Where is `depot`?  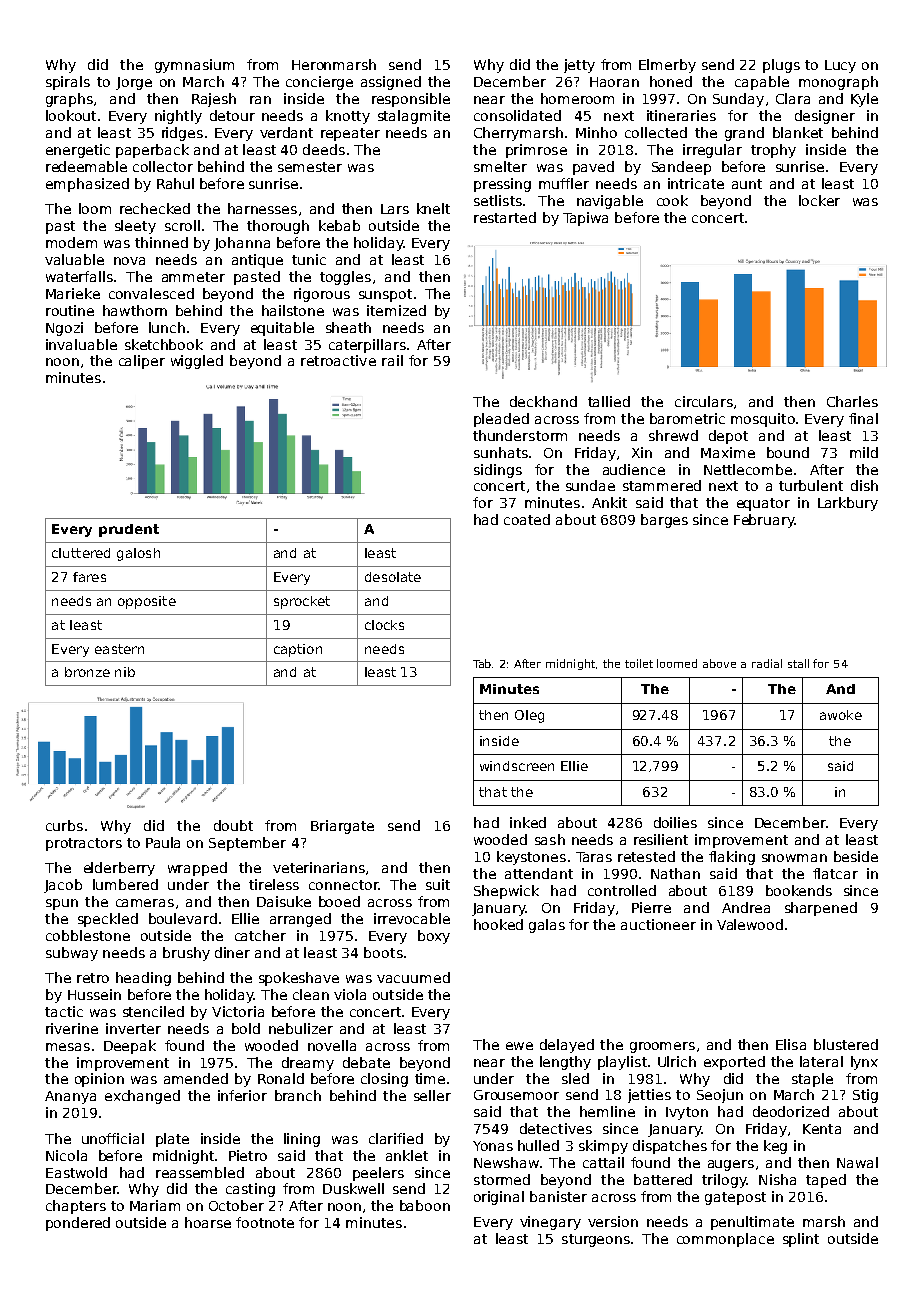
depot is located at coordinates (728, 437).
